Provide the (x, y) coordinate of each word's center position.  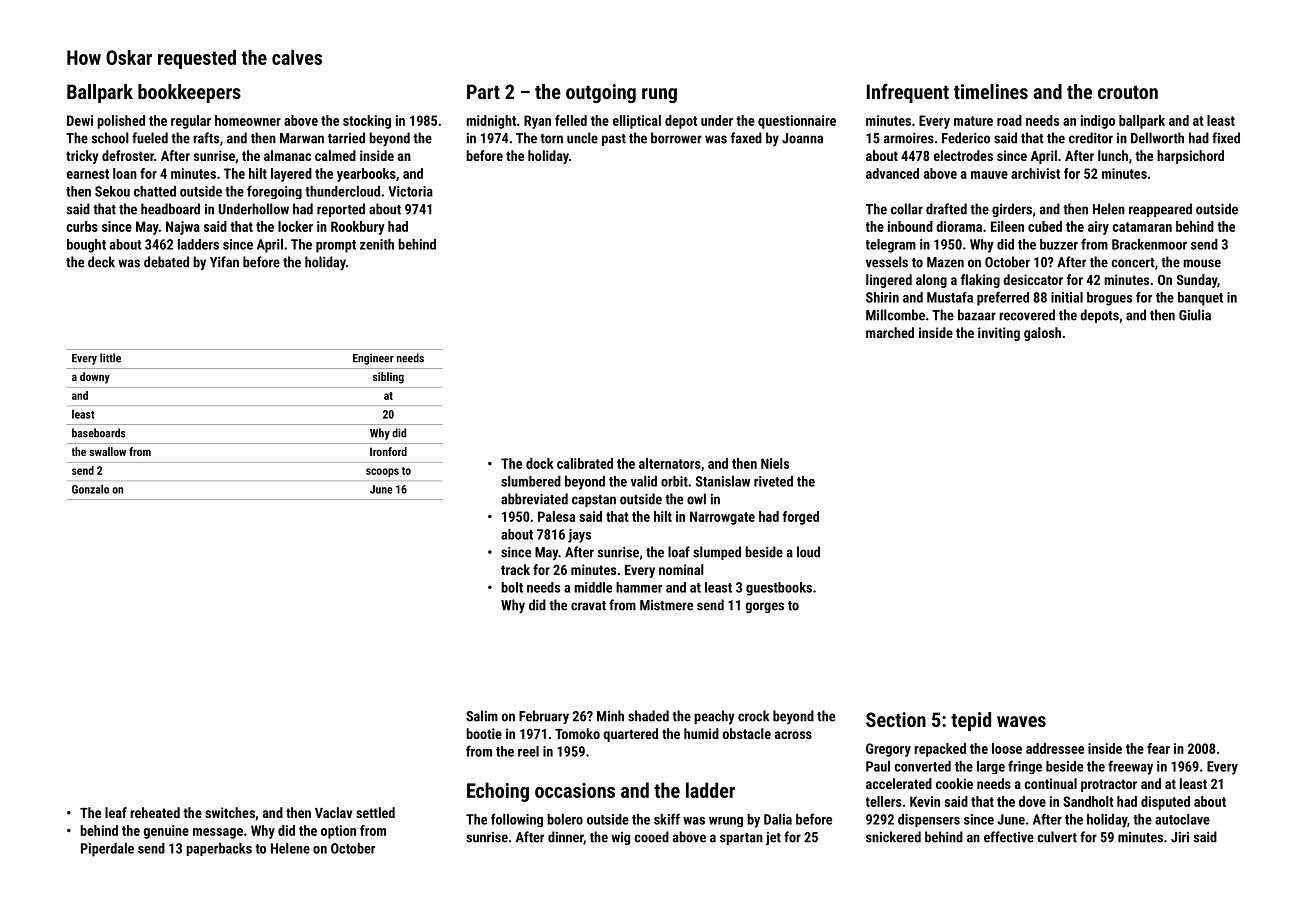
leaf (116, 812)
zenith (377, 244)
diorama (959, 226)
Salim (482, 716)
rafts (206, 138)
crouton (1128, 92)
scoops (382, 472)
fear (1158, 748)
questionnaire (797, 122)
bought (86, 246)
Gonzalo (90, 489)
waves (1021, 721)
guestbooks (779, 589)
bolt (512, 587)
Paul (878, 766)
